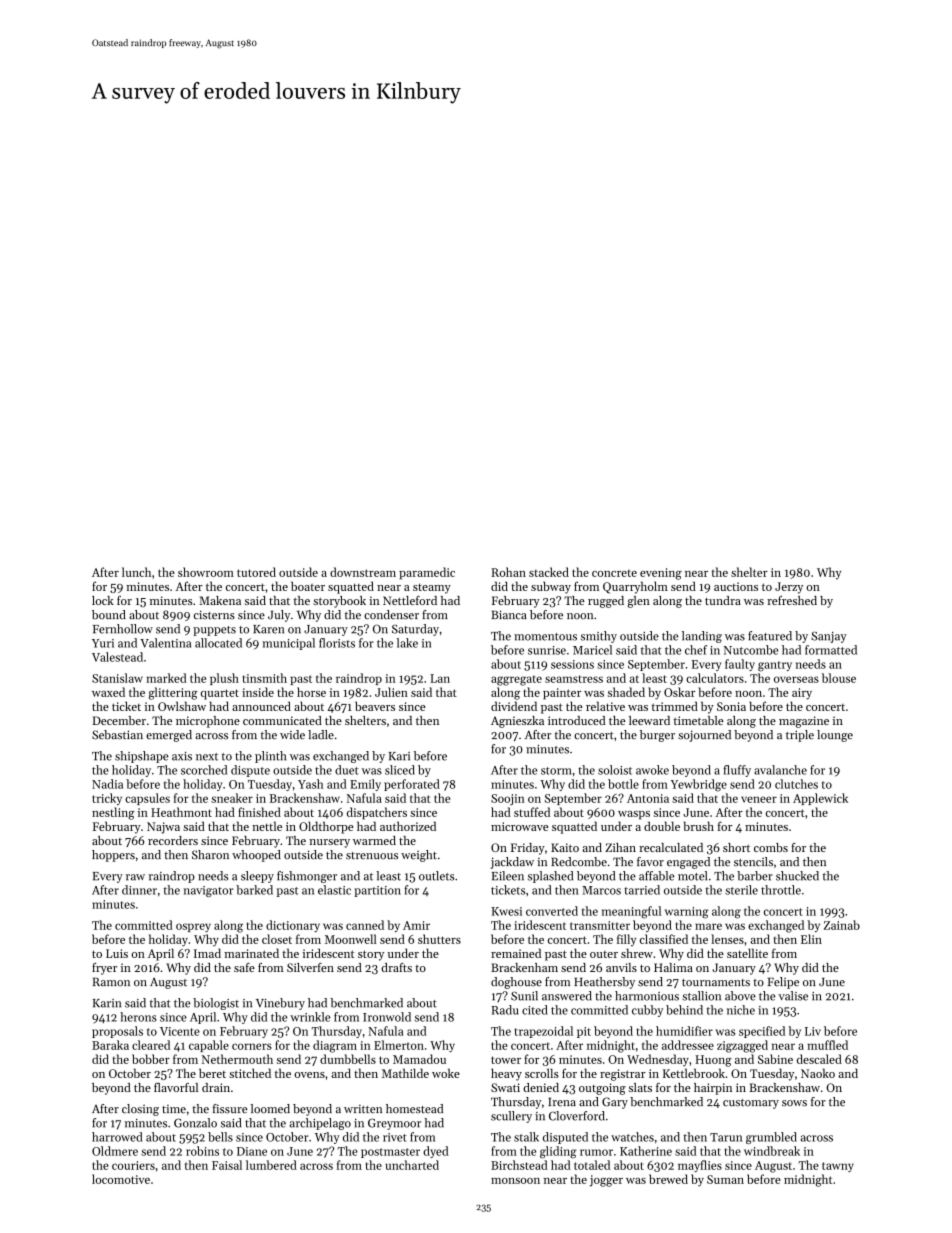 The image size is (952, 1233). What do you see at coordinates (545, 637) in the screenshot?
I see `momentous` at bounding box center [545, 637].
